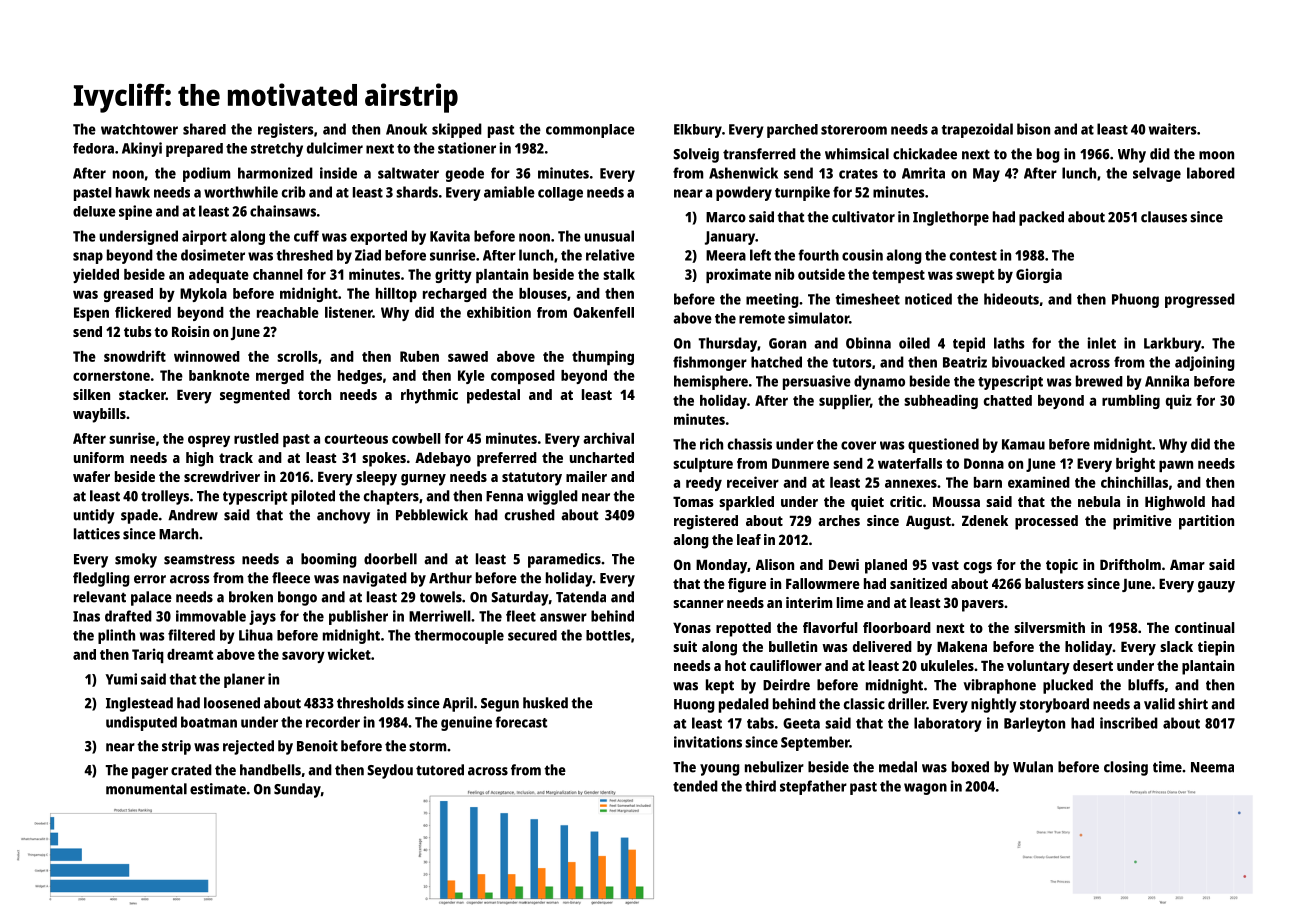 This document has width=1308, height=924. Describe the element at coordinates (1041, 218) in the document. I see `packed` at that location.
